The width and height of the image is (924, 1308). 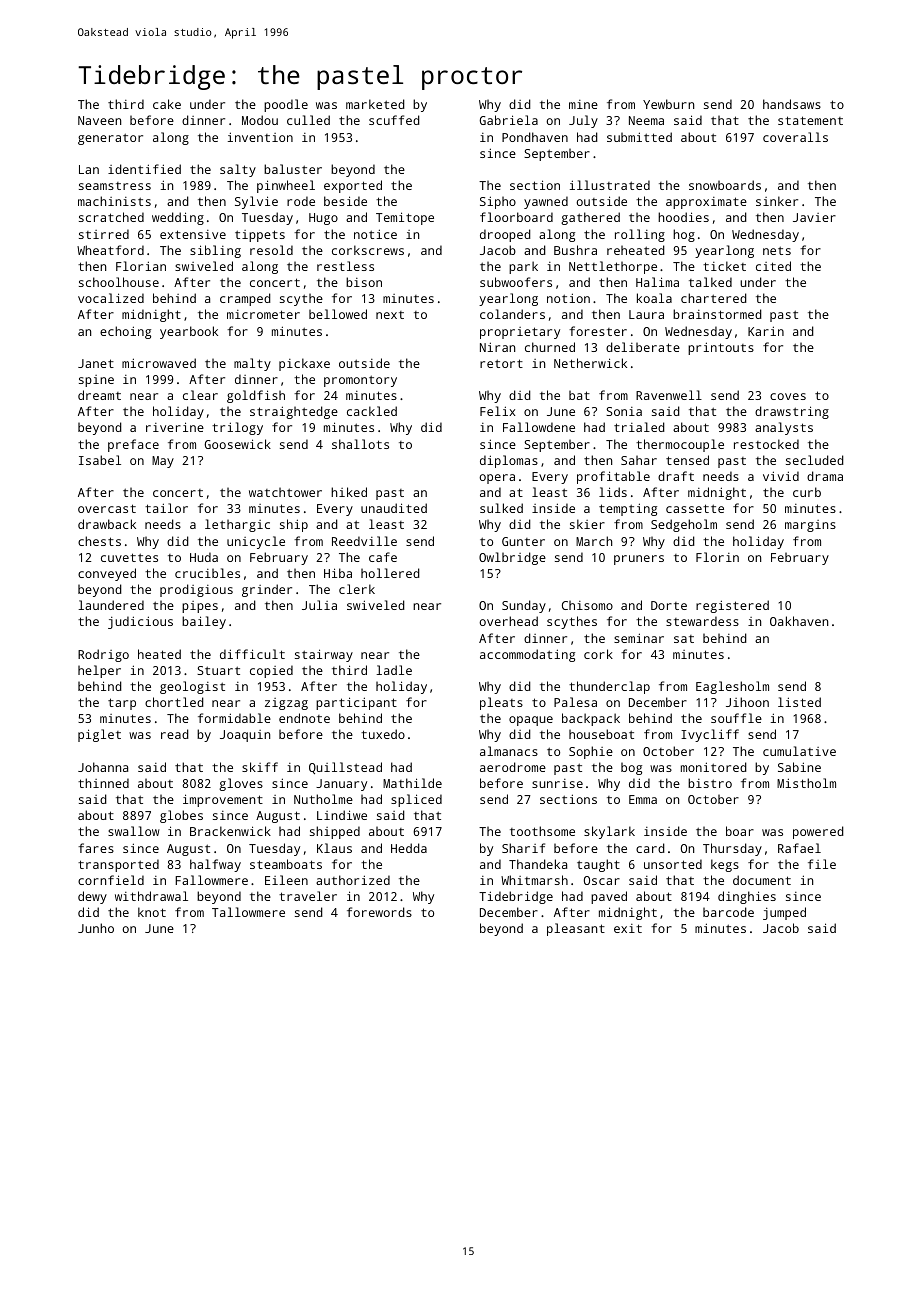 What do you see at coordinates (107, 574) in the image?
I see `conveyed` at bounding box center [107, 574].
